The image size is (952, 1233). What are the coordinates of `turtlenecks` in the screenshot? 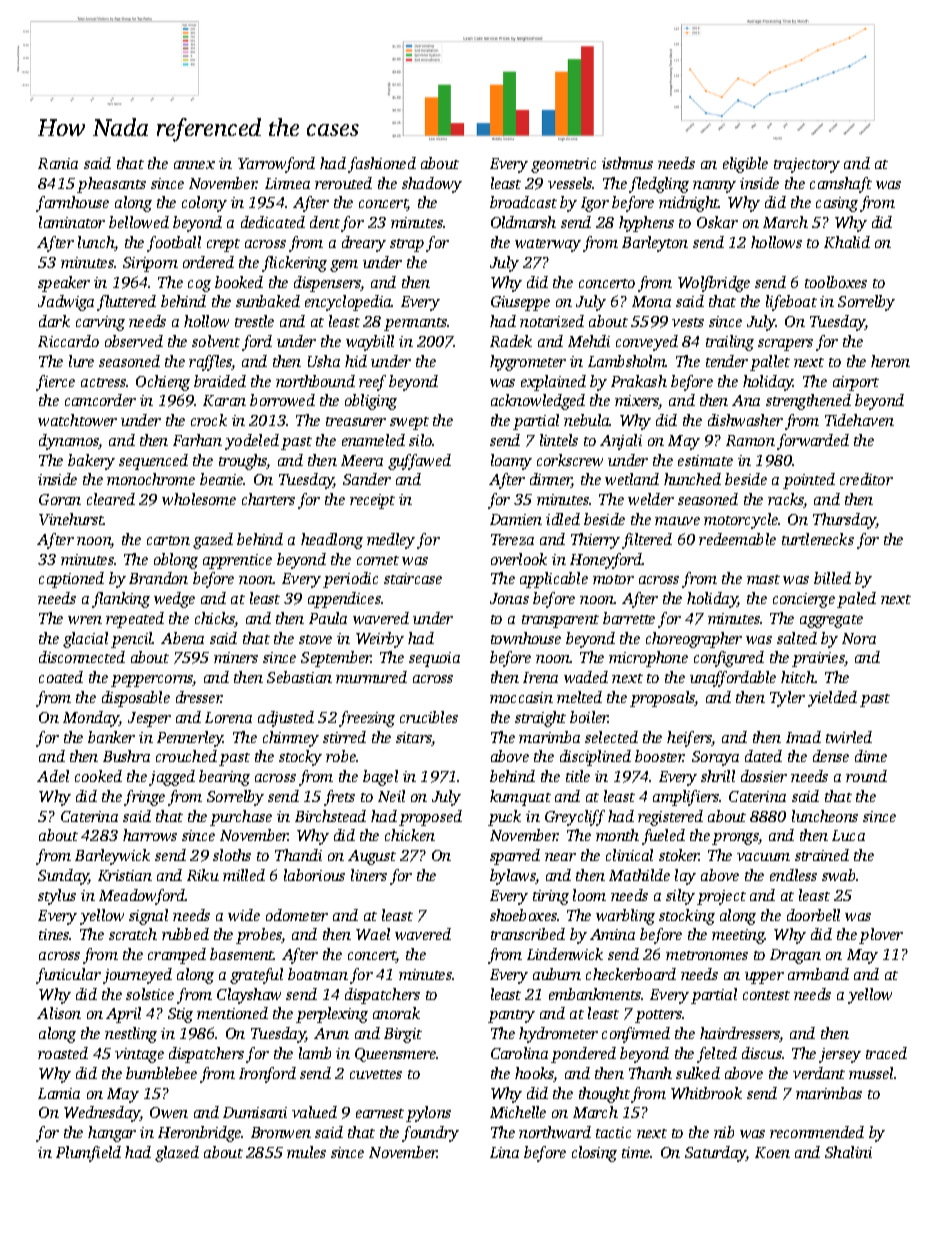 It's located at (818, 539).
